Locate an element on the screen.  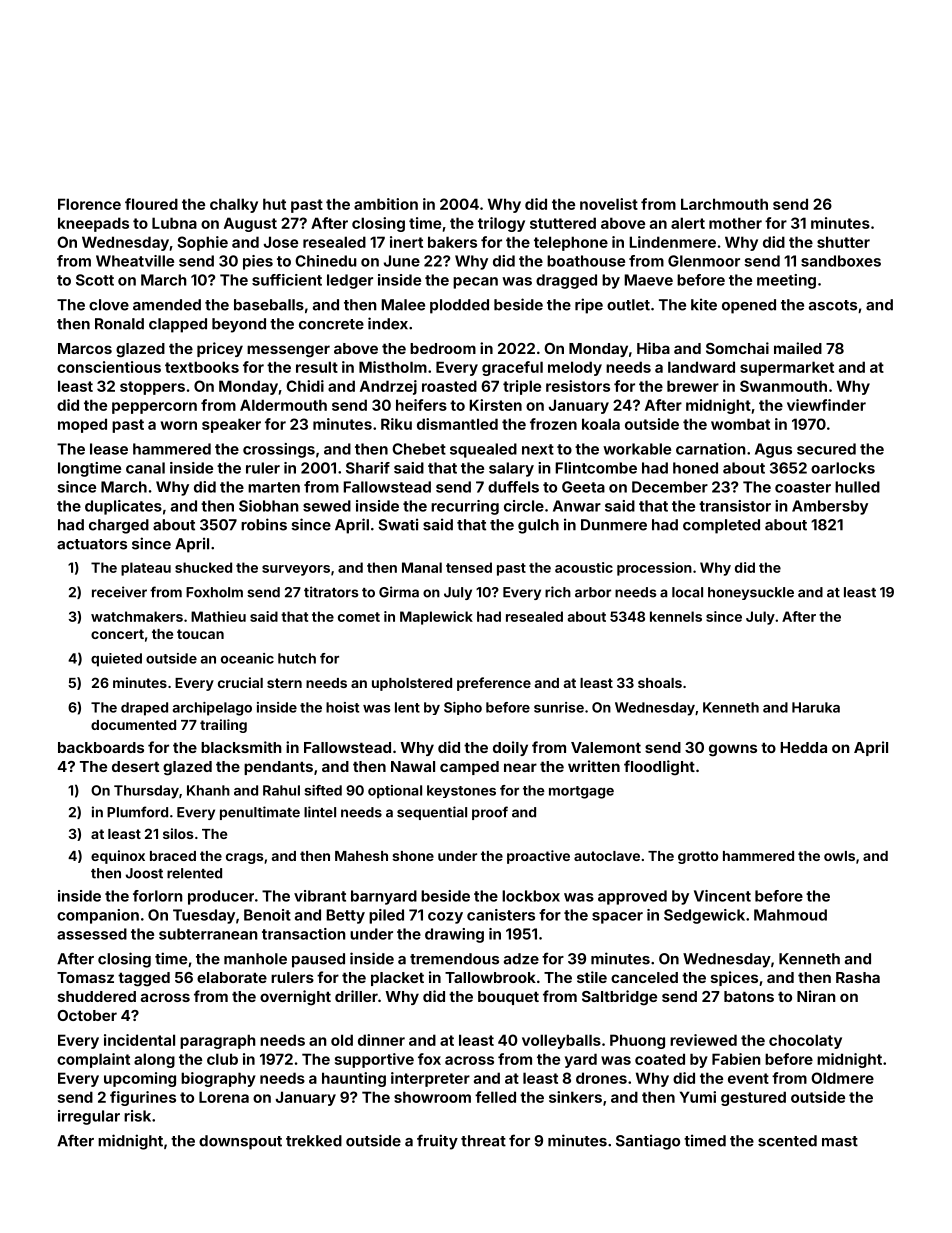
gowns is located at coordinates (733, 750).
